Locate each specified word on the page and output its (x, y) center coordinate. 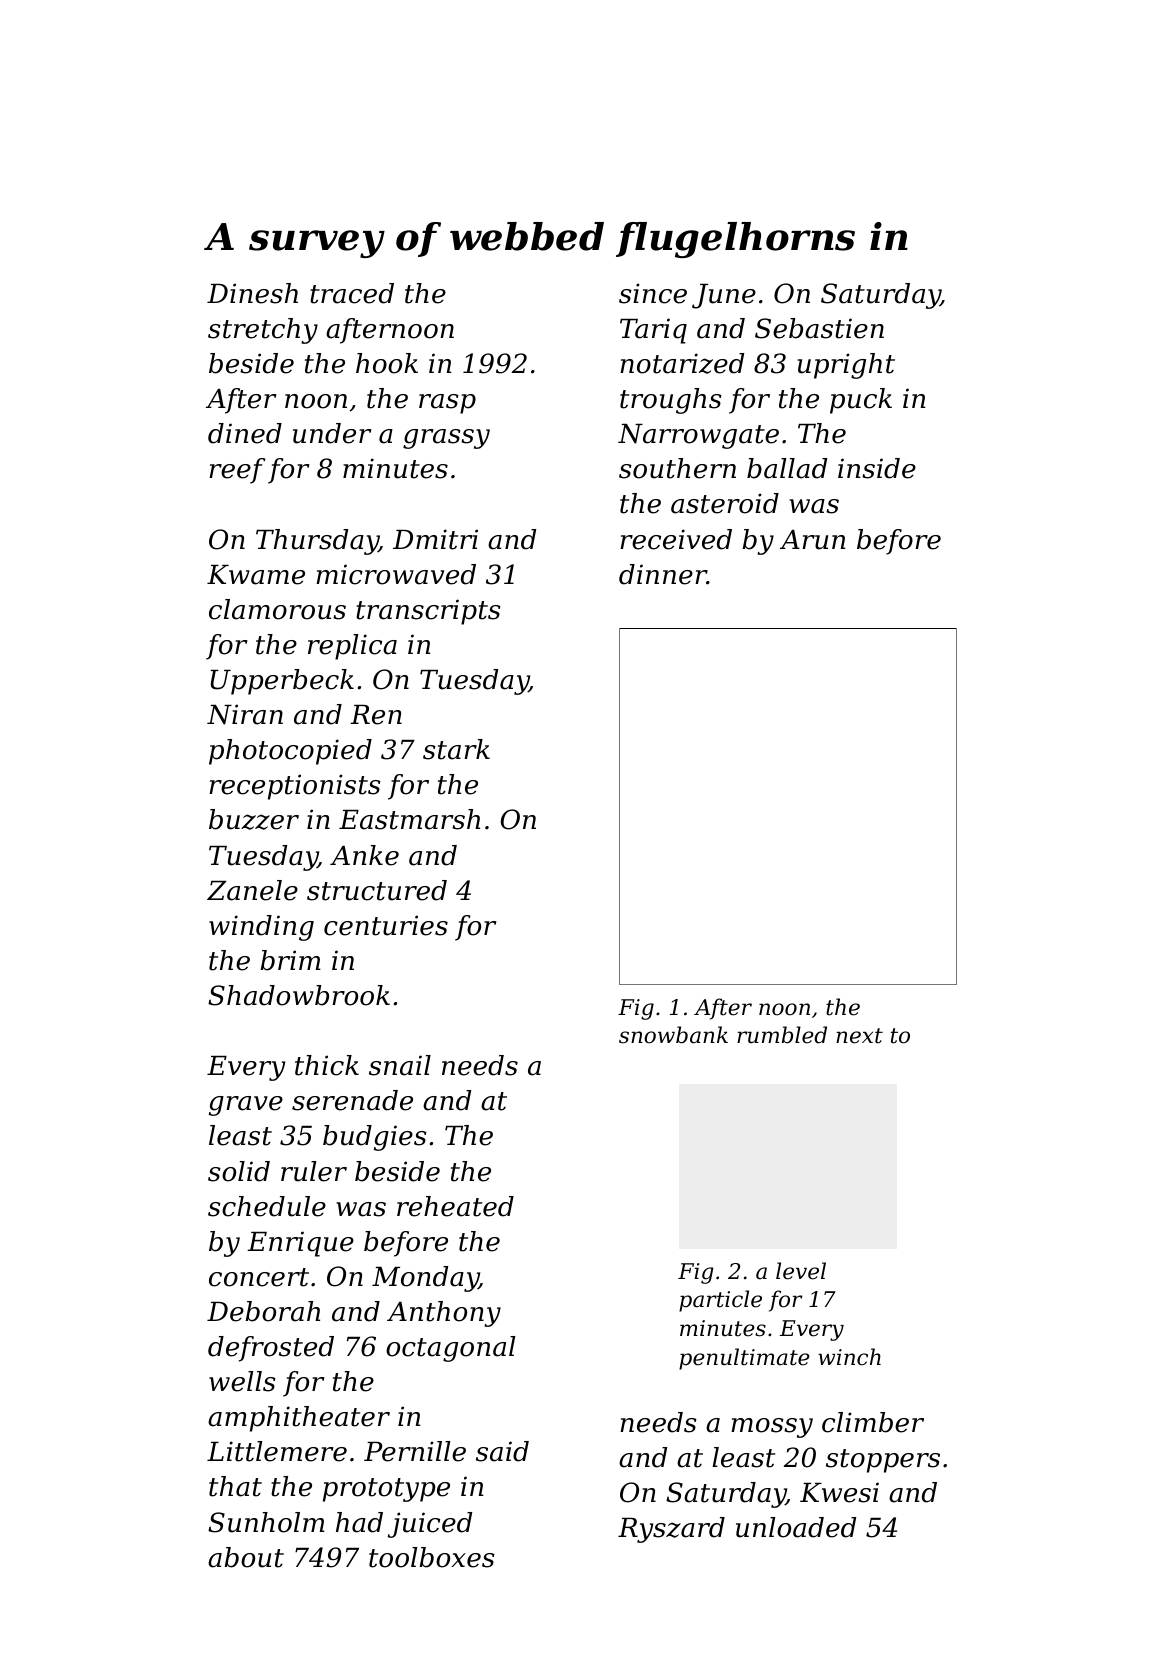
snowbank (673, 1035)
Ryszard (671, 1530)
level (801, 1271)
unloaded (796, 1527)
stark (456, 749)
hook (387, 363)
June (724, 296)
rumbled (782, 1035)
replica (352, 647)
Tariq (653, 331)
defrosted (271, 1349)
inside (877, 468)
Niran (245, 714)
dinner (663, 574)
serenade (352, 1100)
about (246, 1557)
